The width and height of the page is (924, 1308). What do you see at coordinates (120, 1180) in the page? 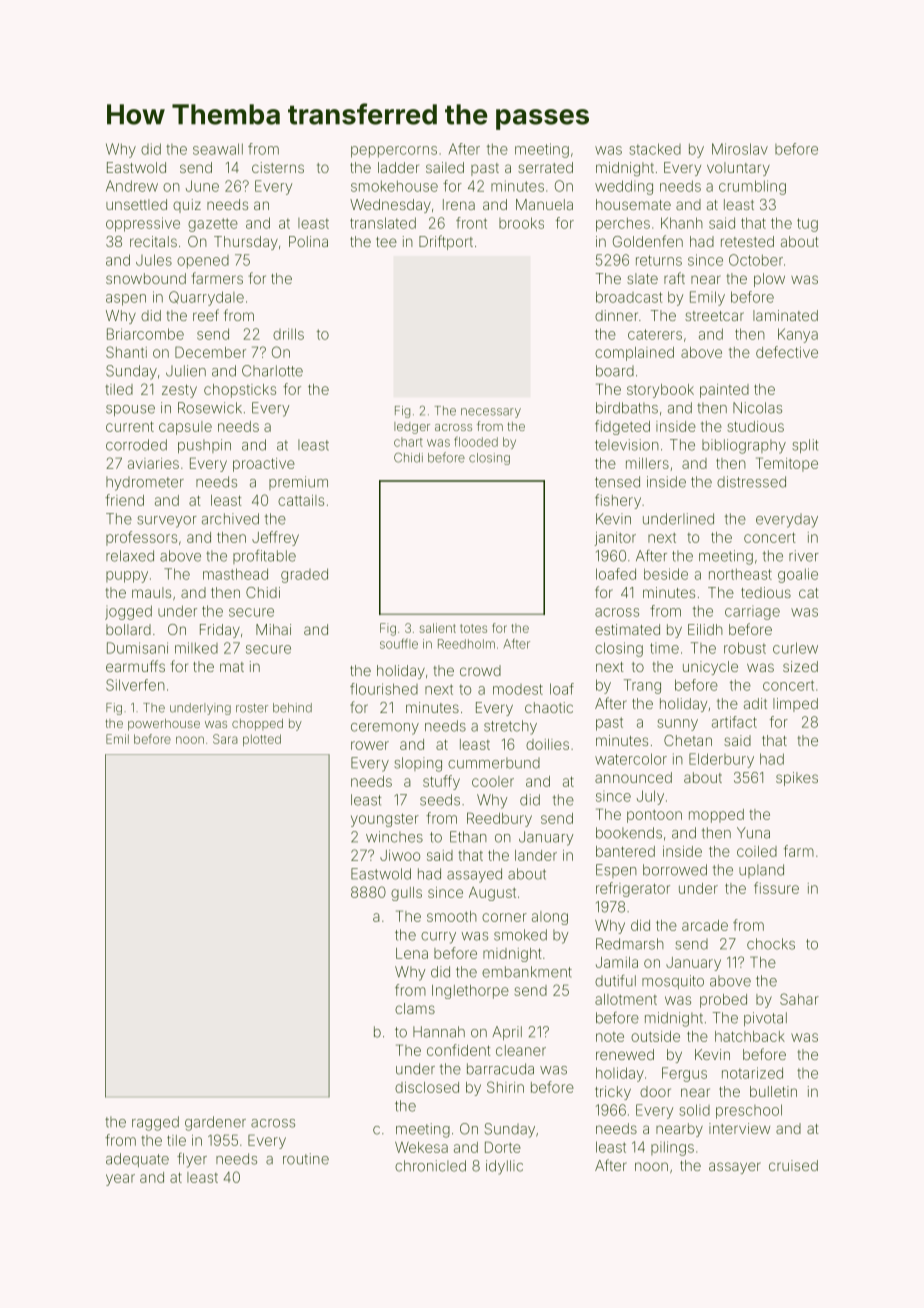
I see `year` at bounding box center [120, 1180].
